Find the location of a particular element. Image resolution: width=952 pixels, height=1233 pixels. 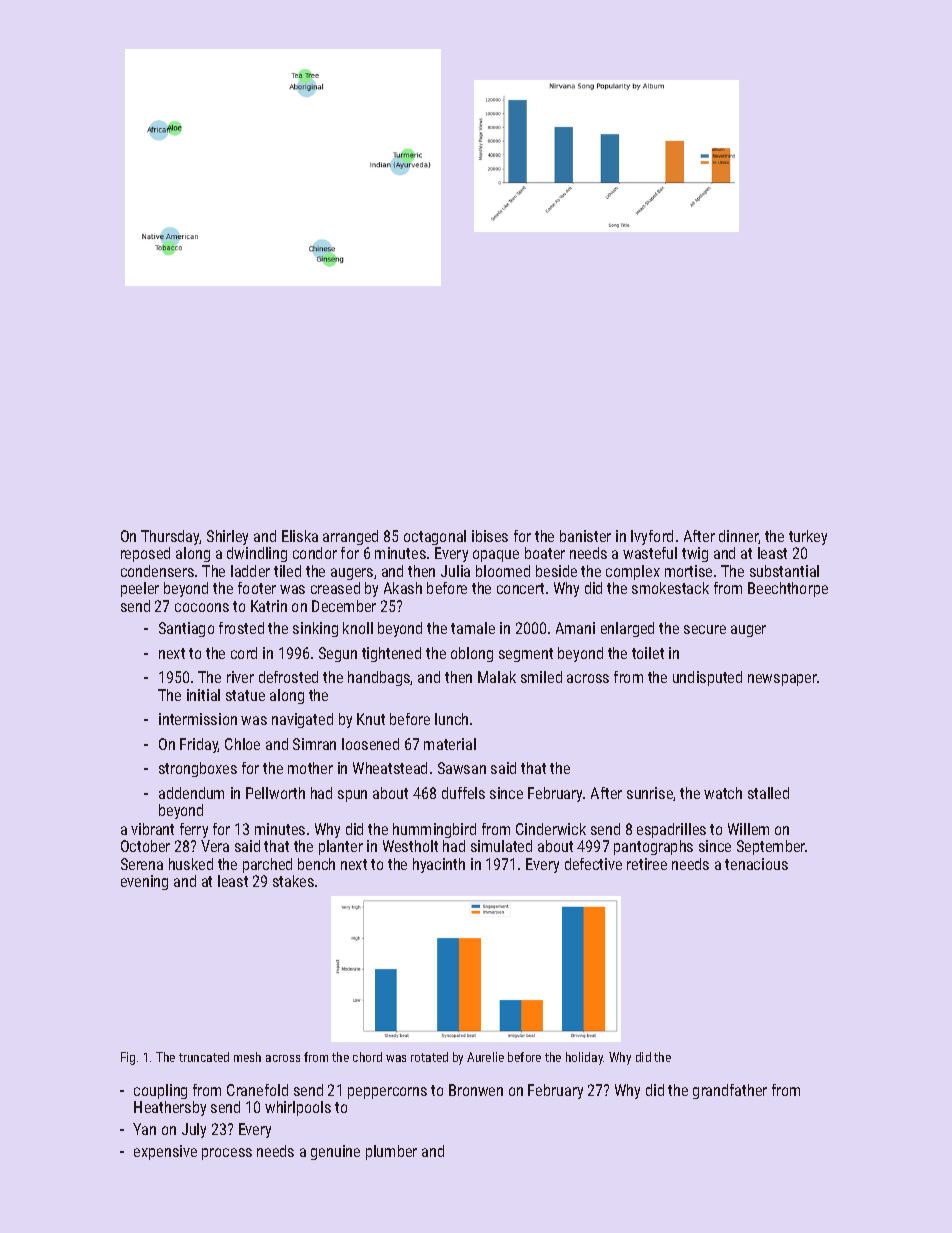

hyacinth is located at coordinates (439, 865).
